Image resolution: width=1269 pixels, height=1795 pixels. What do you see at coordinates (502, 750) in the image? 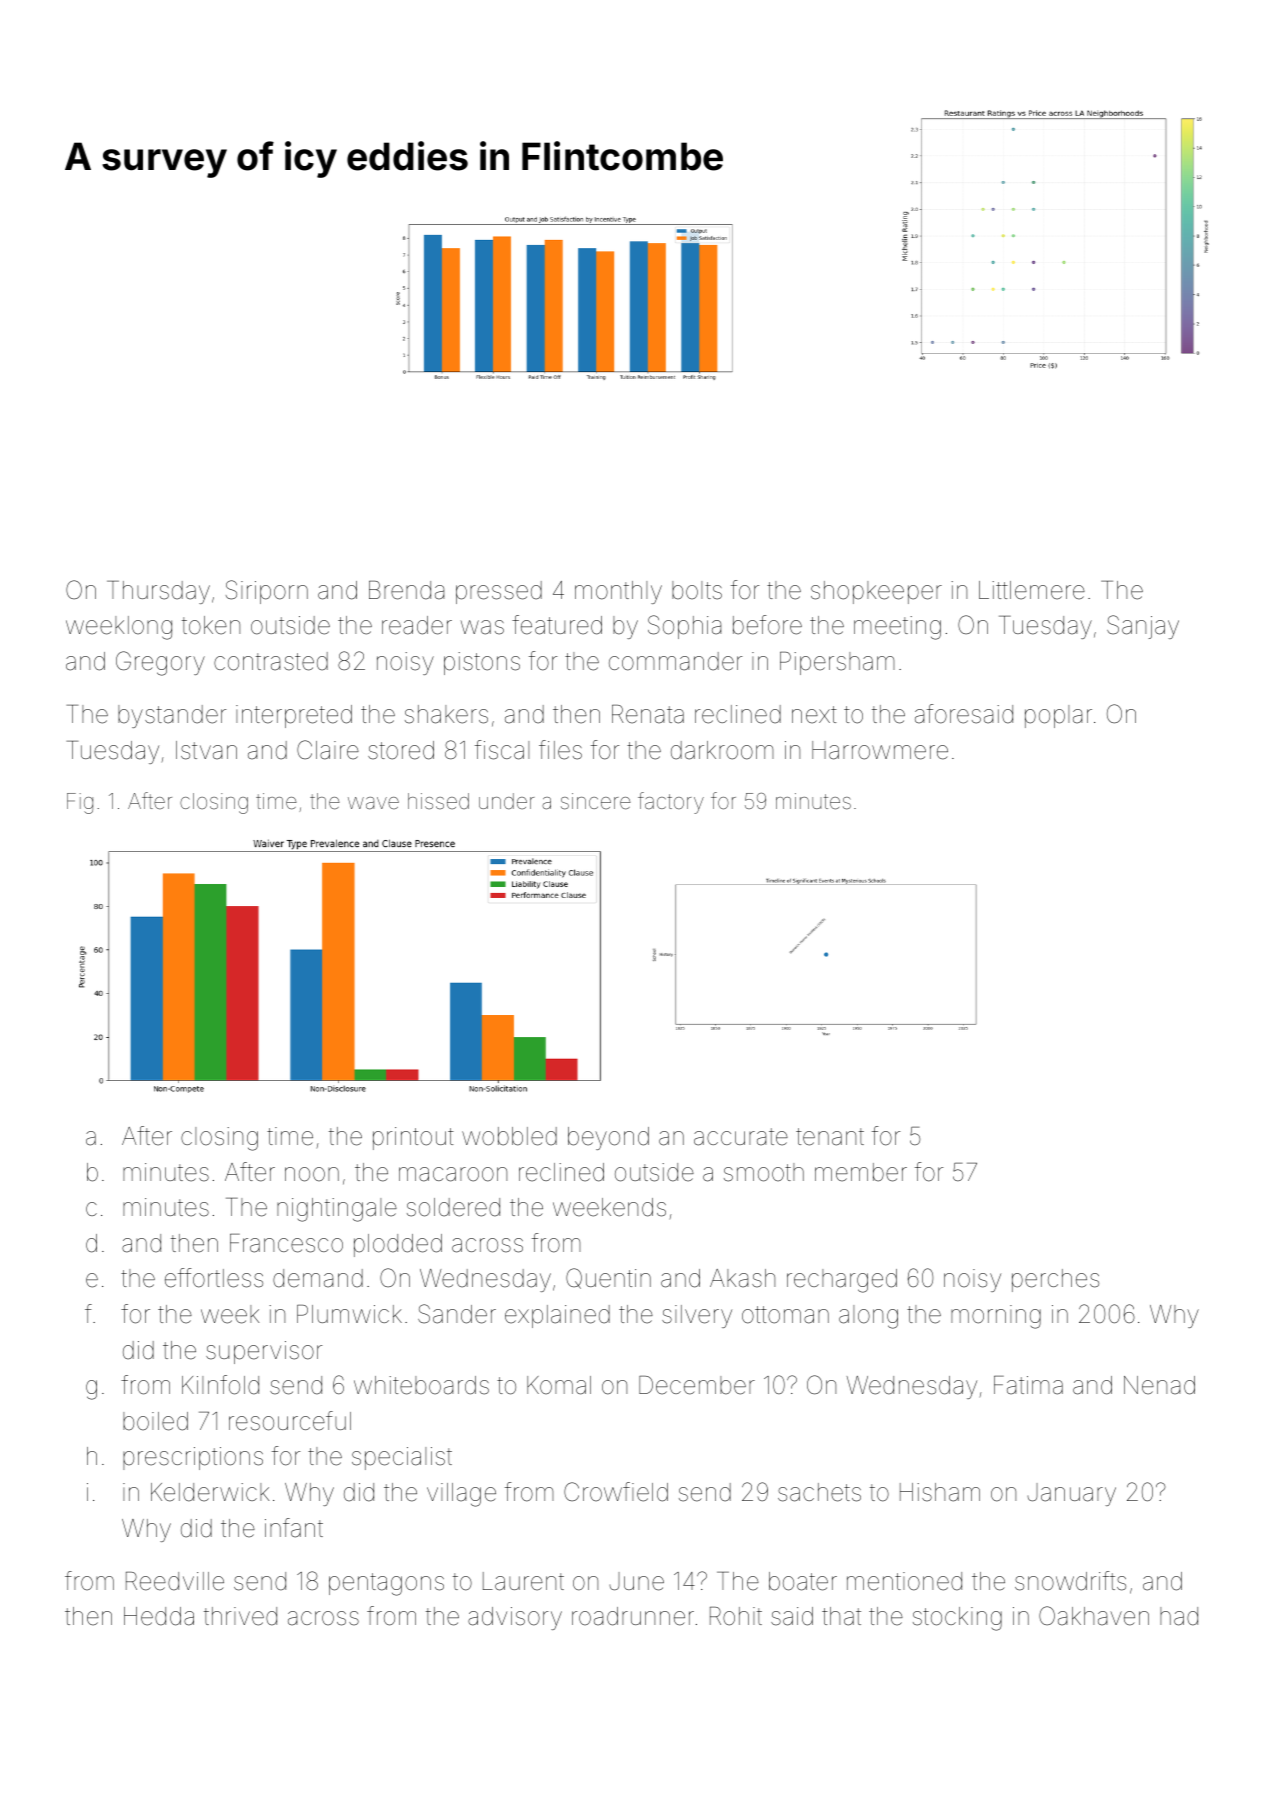
I see `fiscal` at bounding box center [502, 750].
